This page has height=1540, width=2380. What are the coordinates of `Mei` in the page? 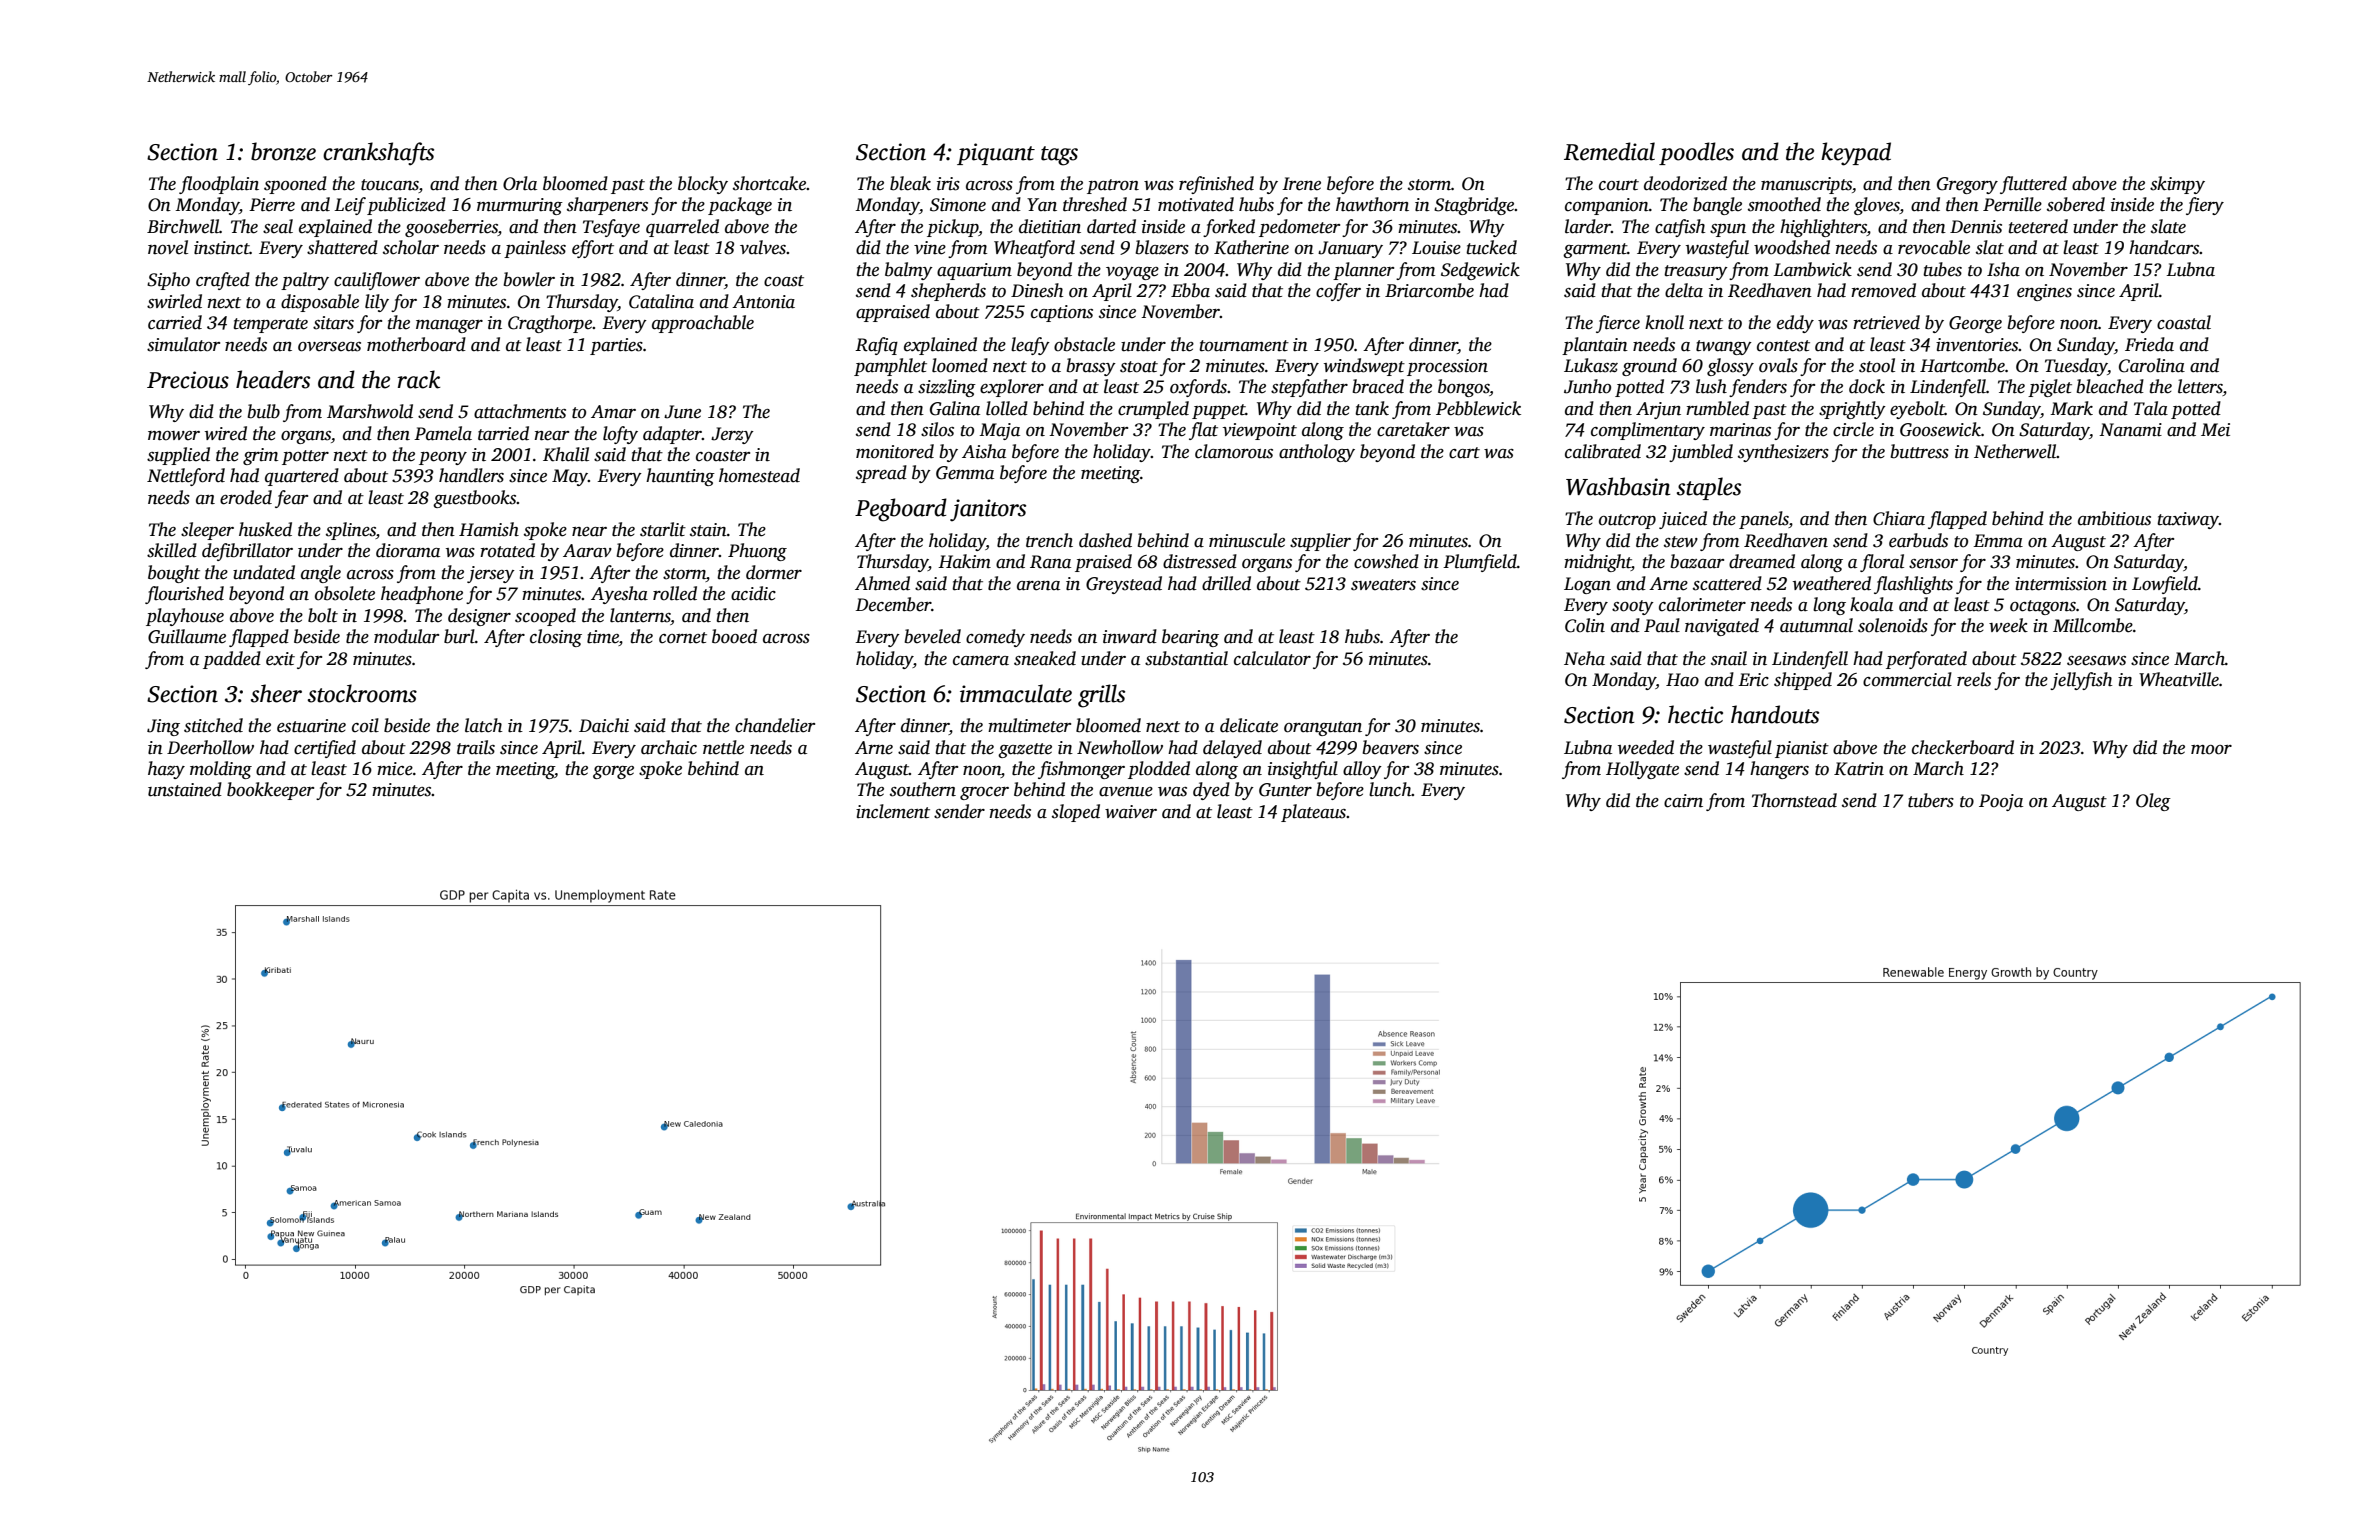 It's located at (2215, 430).
